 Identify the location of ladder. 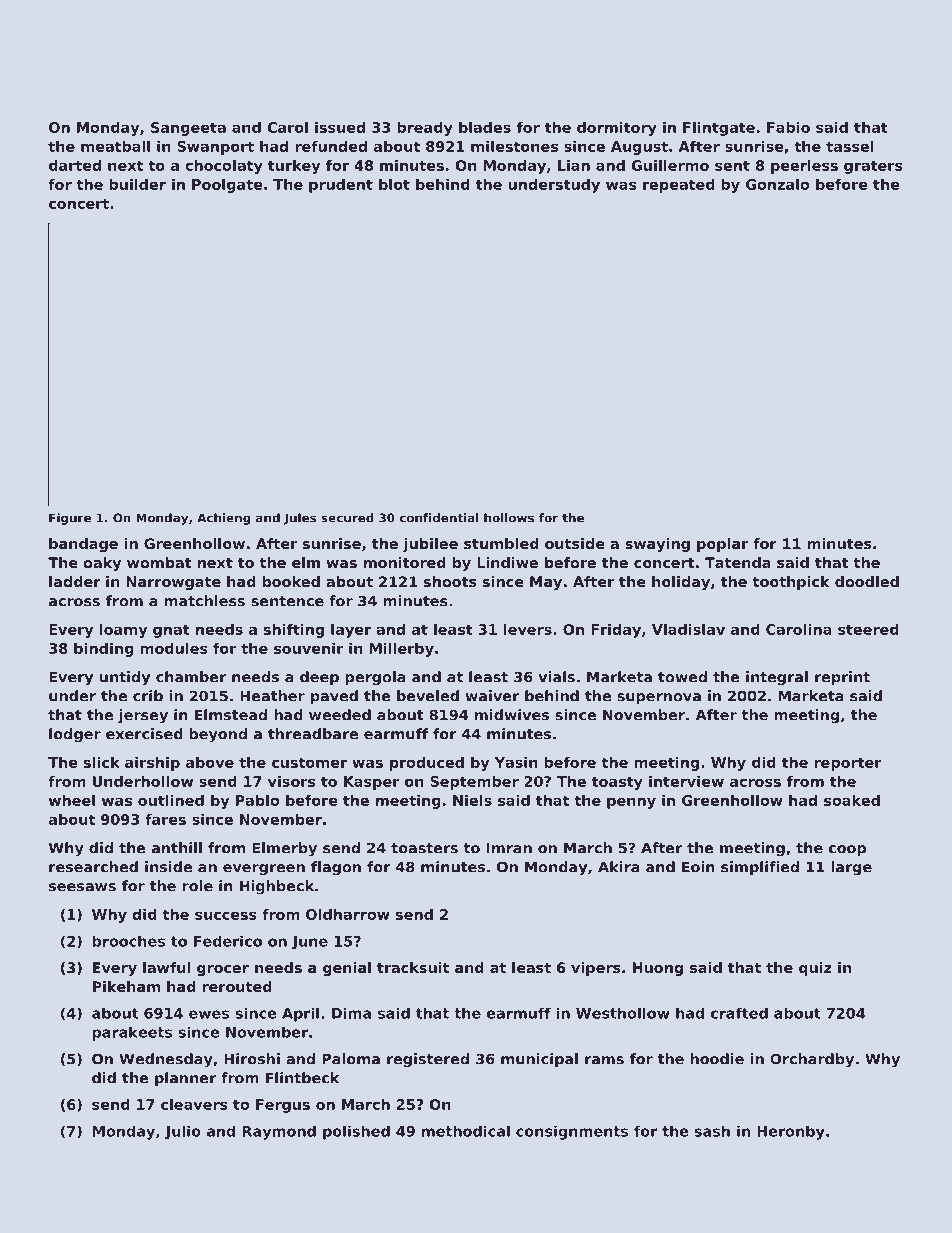
(75, 581).
